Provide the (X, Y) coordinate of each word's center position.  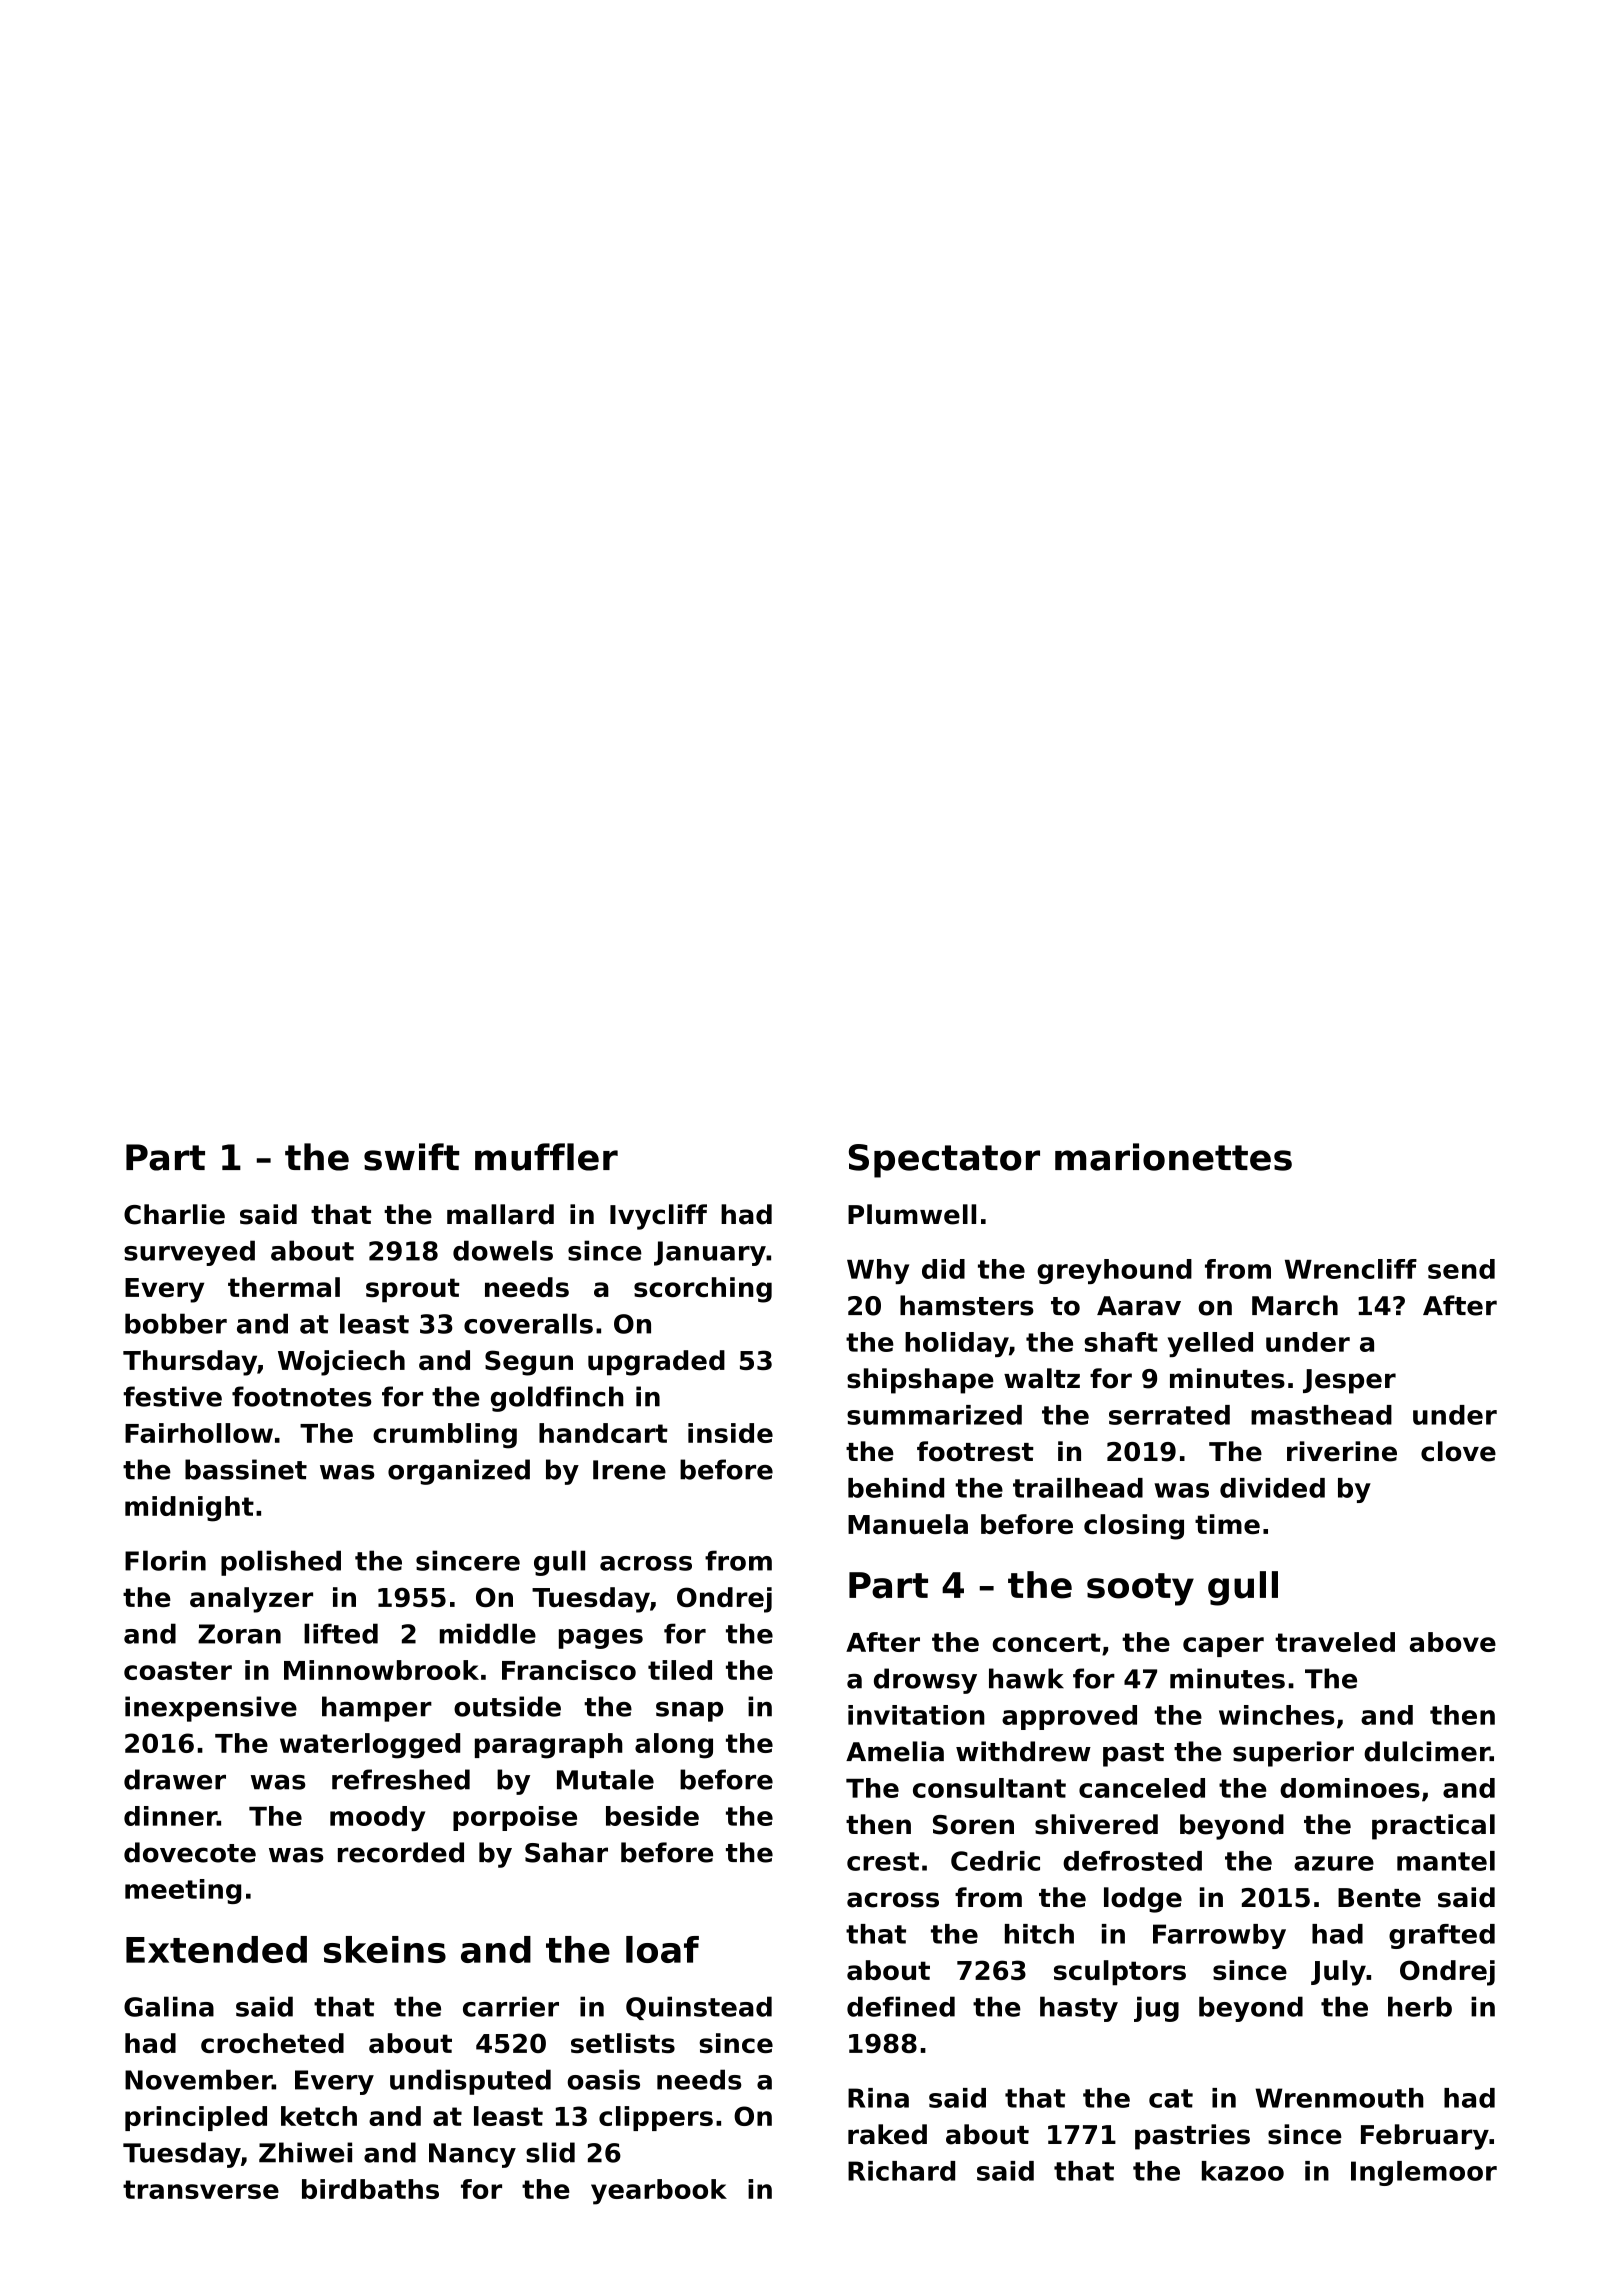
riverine (1342, 1451)
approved (1069, 1717)
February (1425, 2137)
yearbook (659, 2192)
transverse (201, 2189)
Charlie (174, 1214)
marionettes (1173, 1157)
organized (459, 1472)
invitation (916, 1715)
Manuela (908, 1524)
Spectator (944, 1161)
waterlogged (370, 1746)
